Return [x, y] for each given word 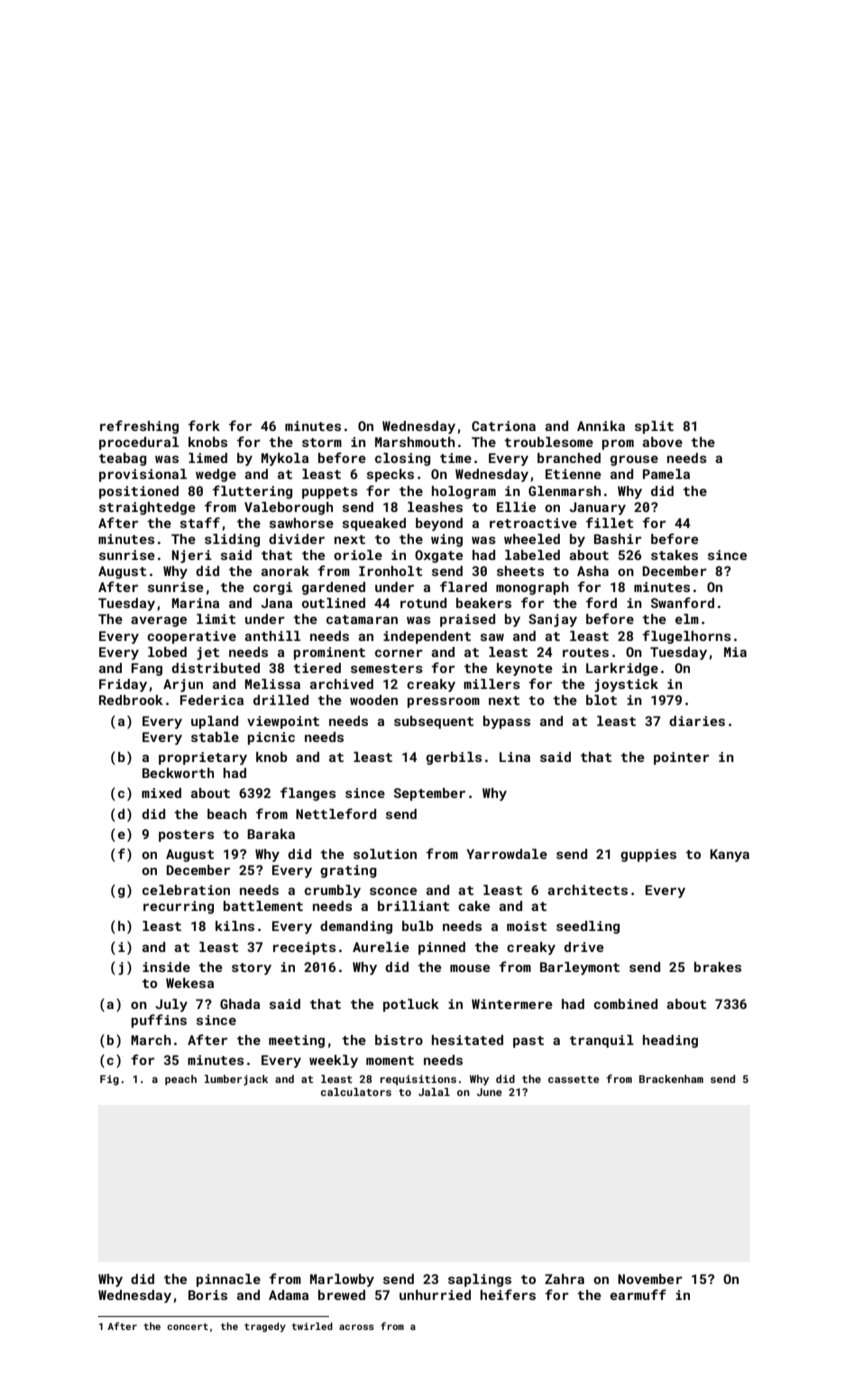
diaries [697, 721]
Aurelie [381, 947]
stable [215, 737]
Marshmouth [415, 442]
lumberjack [236, 1080]
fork [204, 425]
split [654, 427]
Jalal [434, 1092]
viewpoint [283, 722]
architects [588, 890]
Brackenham [671, 1079]
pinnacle [228, 1280]
